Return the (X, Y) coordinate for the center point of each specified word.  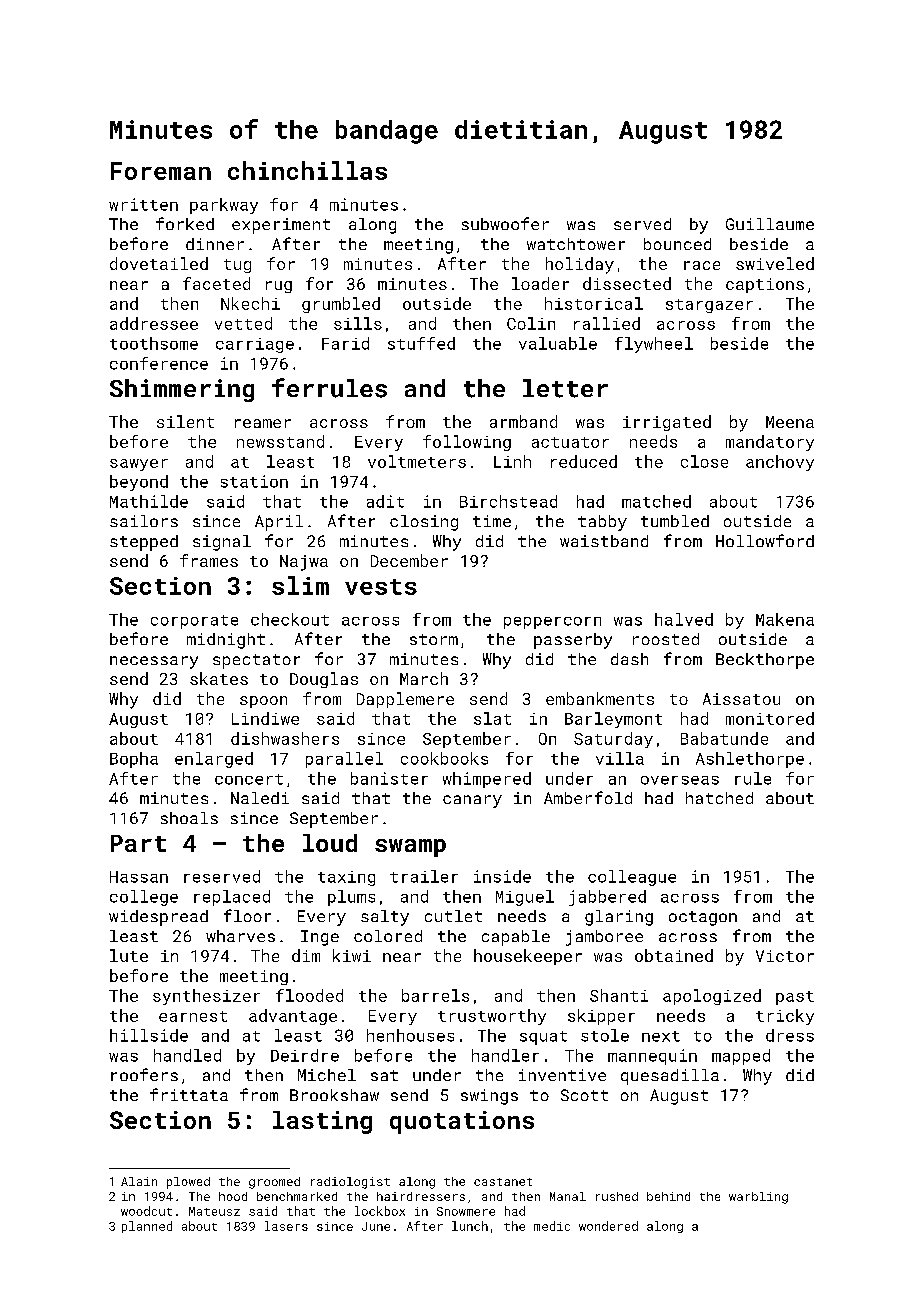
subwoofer (505, 223)
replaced (232, 898)
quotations (462, 1122)
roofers (144, 1074)
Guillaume (770, 224)
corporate (194, 622)
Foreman (161, 171)
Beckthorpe (765, 661)
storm (434, 639)
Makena (785, 619)
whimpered (487, 780)
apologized (712, 997)
